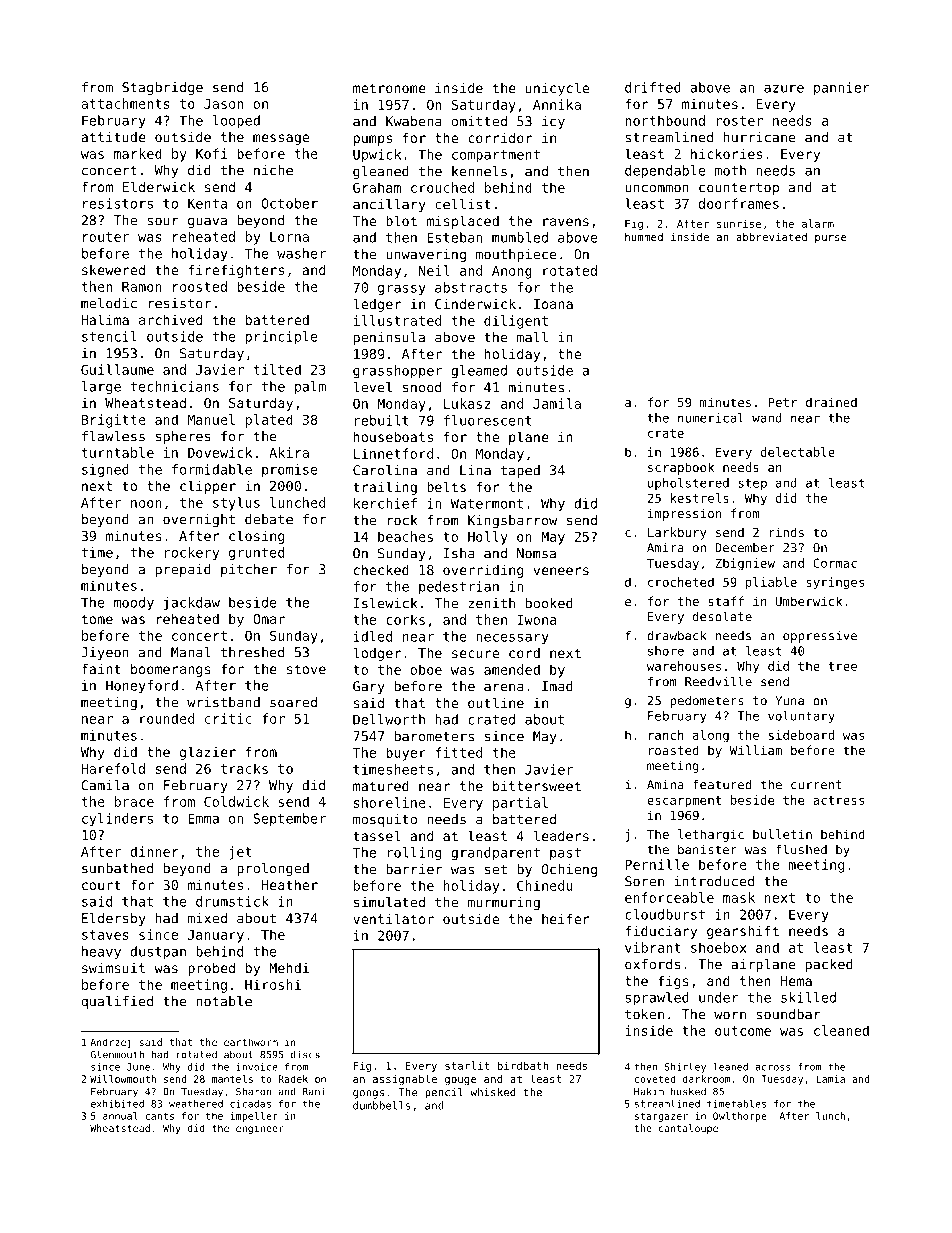 The image size is (952, 1233). Describe the element at coordinates (192, 604) in the screenshot. I see `jackdaw` at that location.
